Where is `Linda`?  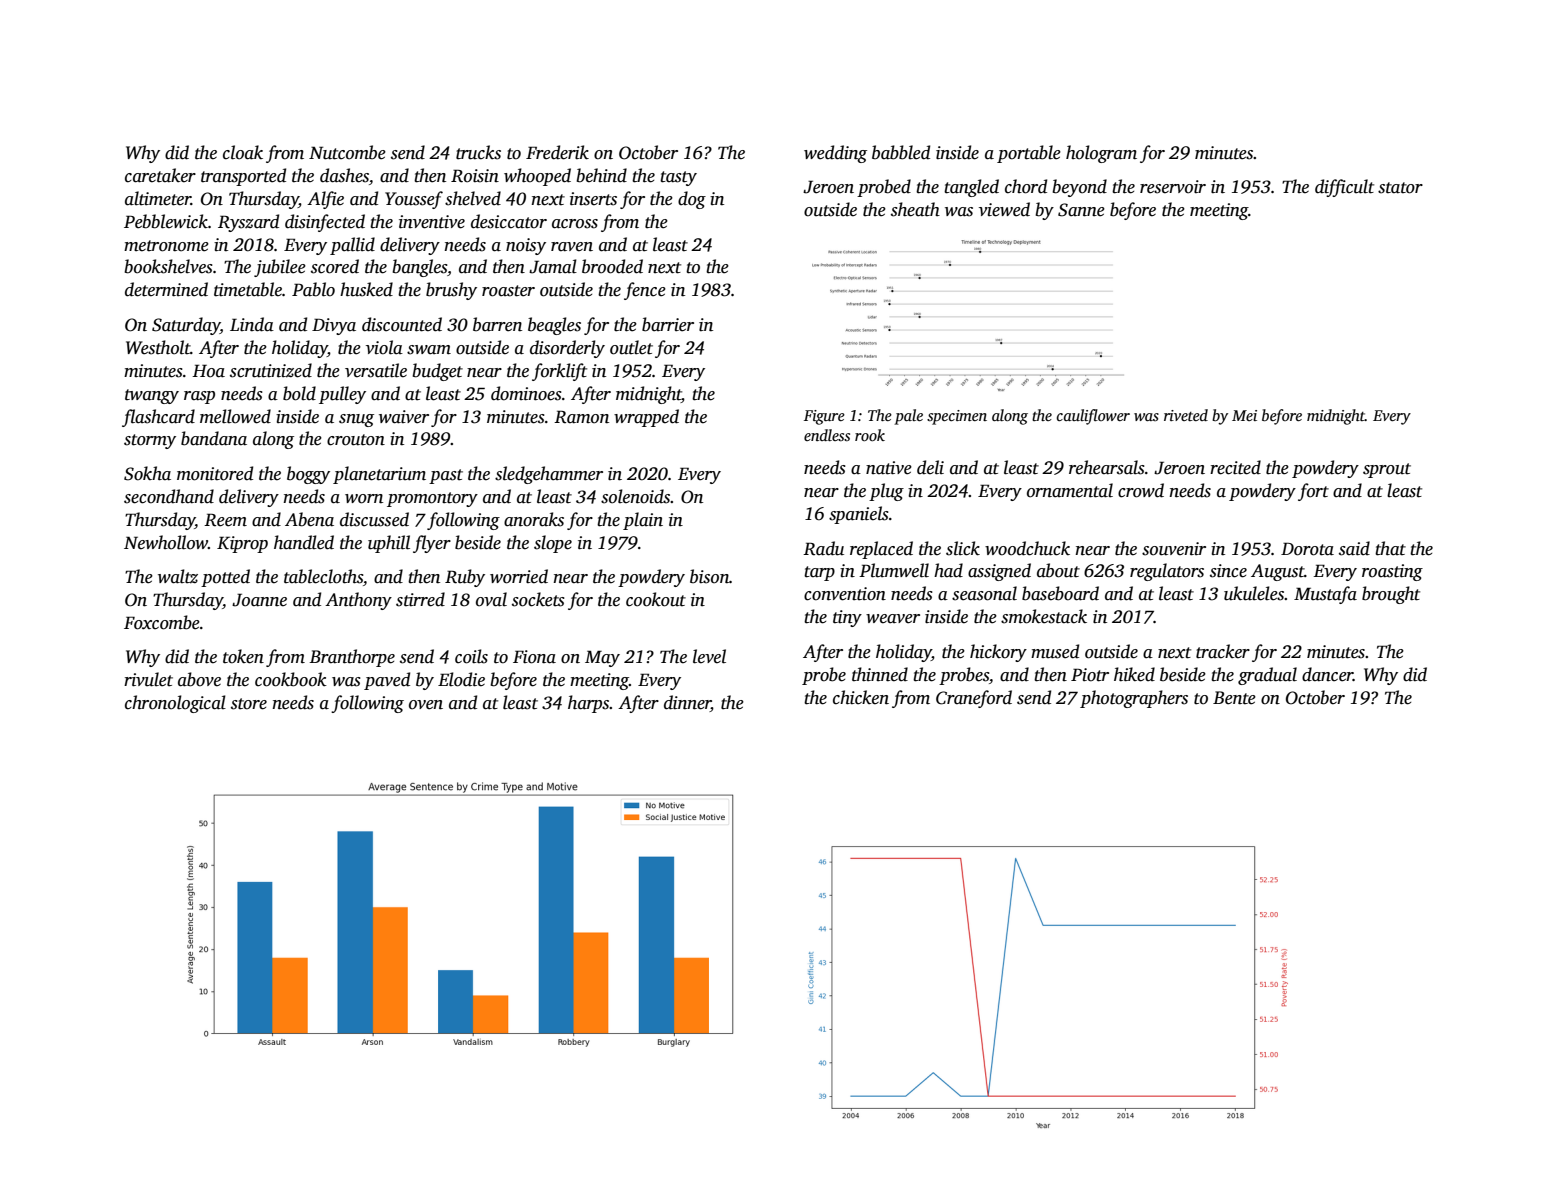 Linda is located at coordinates (252, 324).
